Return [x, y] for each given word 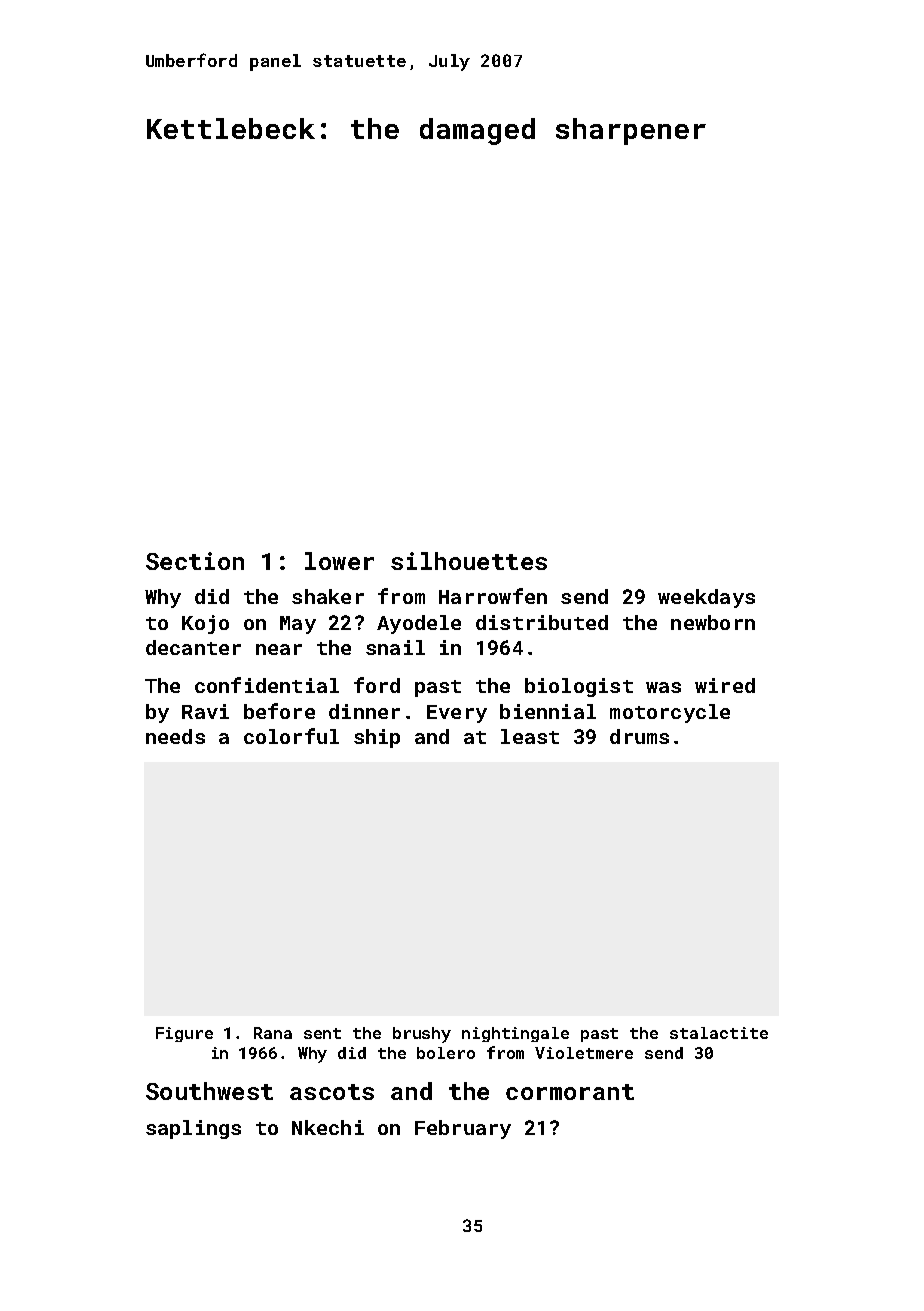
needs [175, 736]
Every [457, 714]
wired [725, 685]
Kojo [205, 624]
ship [377, 738]
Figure [184, 1034]
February [463, 1129]
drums [639, 736]
